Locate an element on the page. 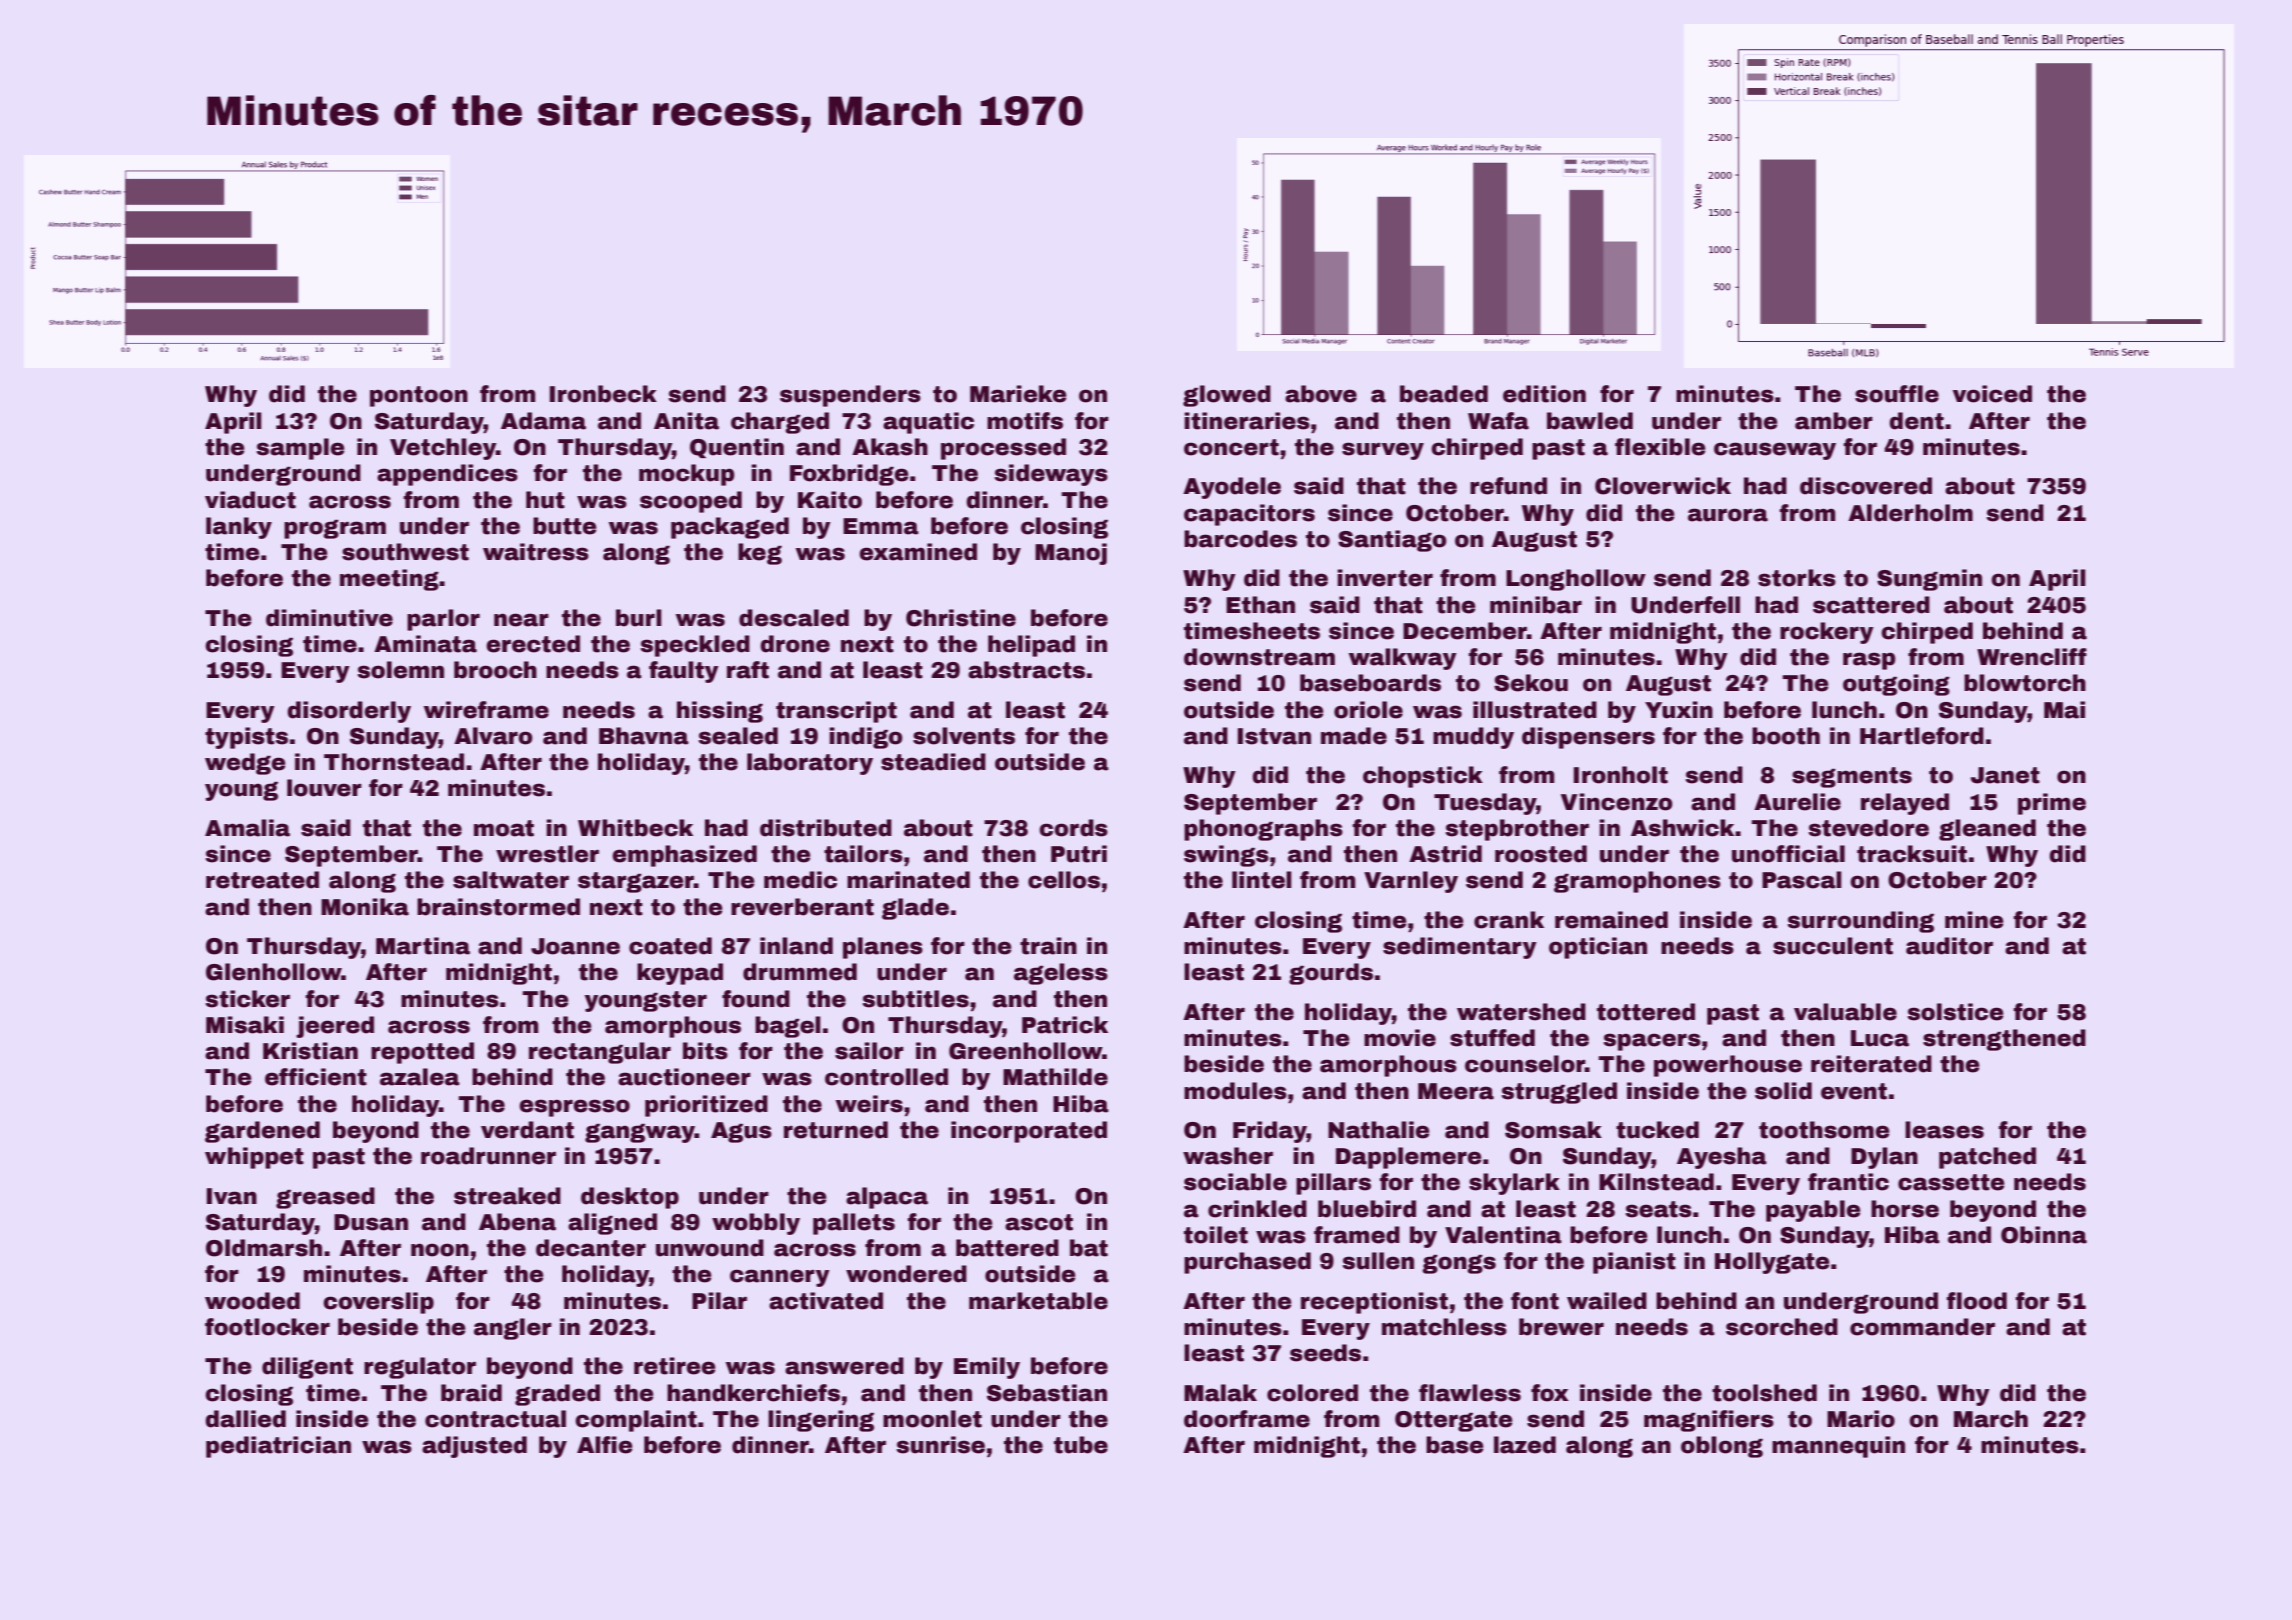 The width and height of the document is (2292, 1620). Akash is located at coordinates (890, 447).
